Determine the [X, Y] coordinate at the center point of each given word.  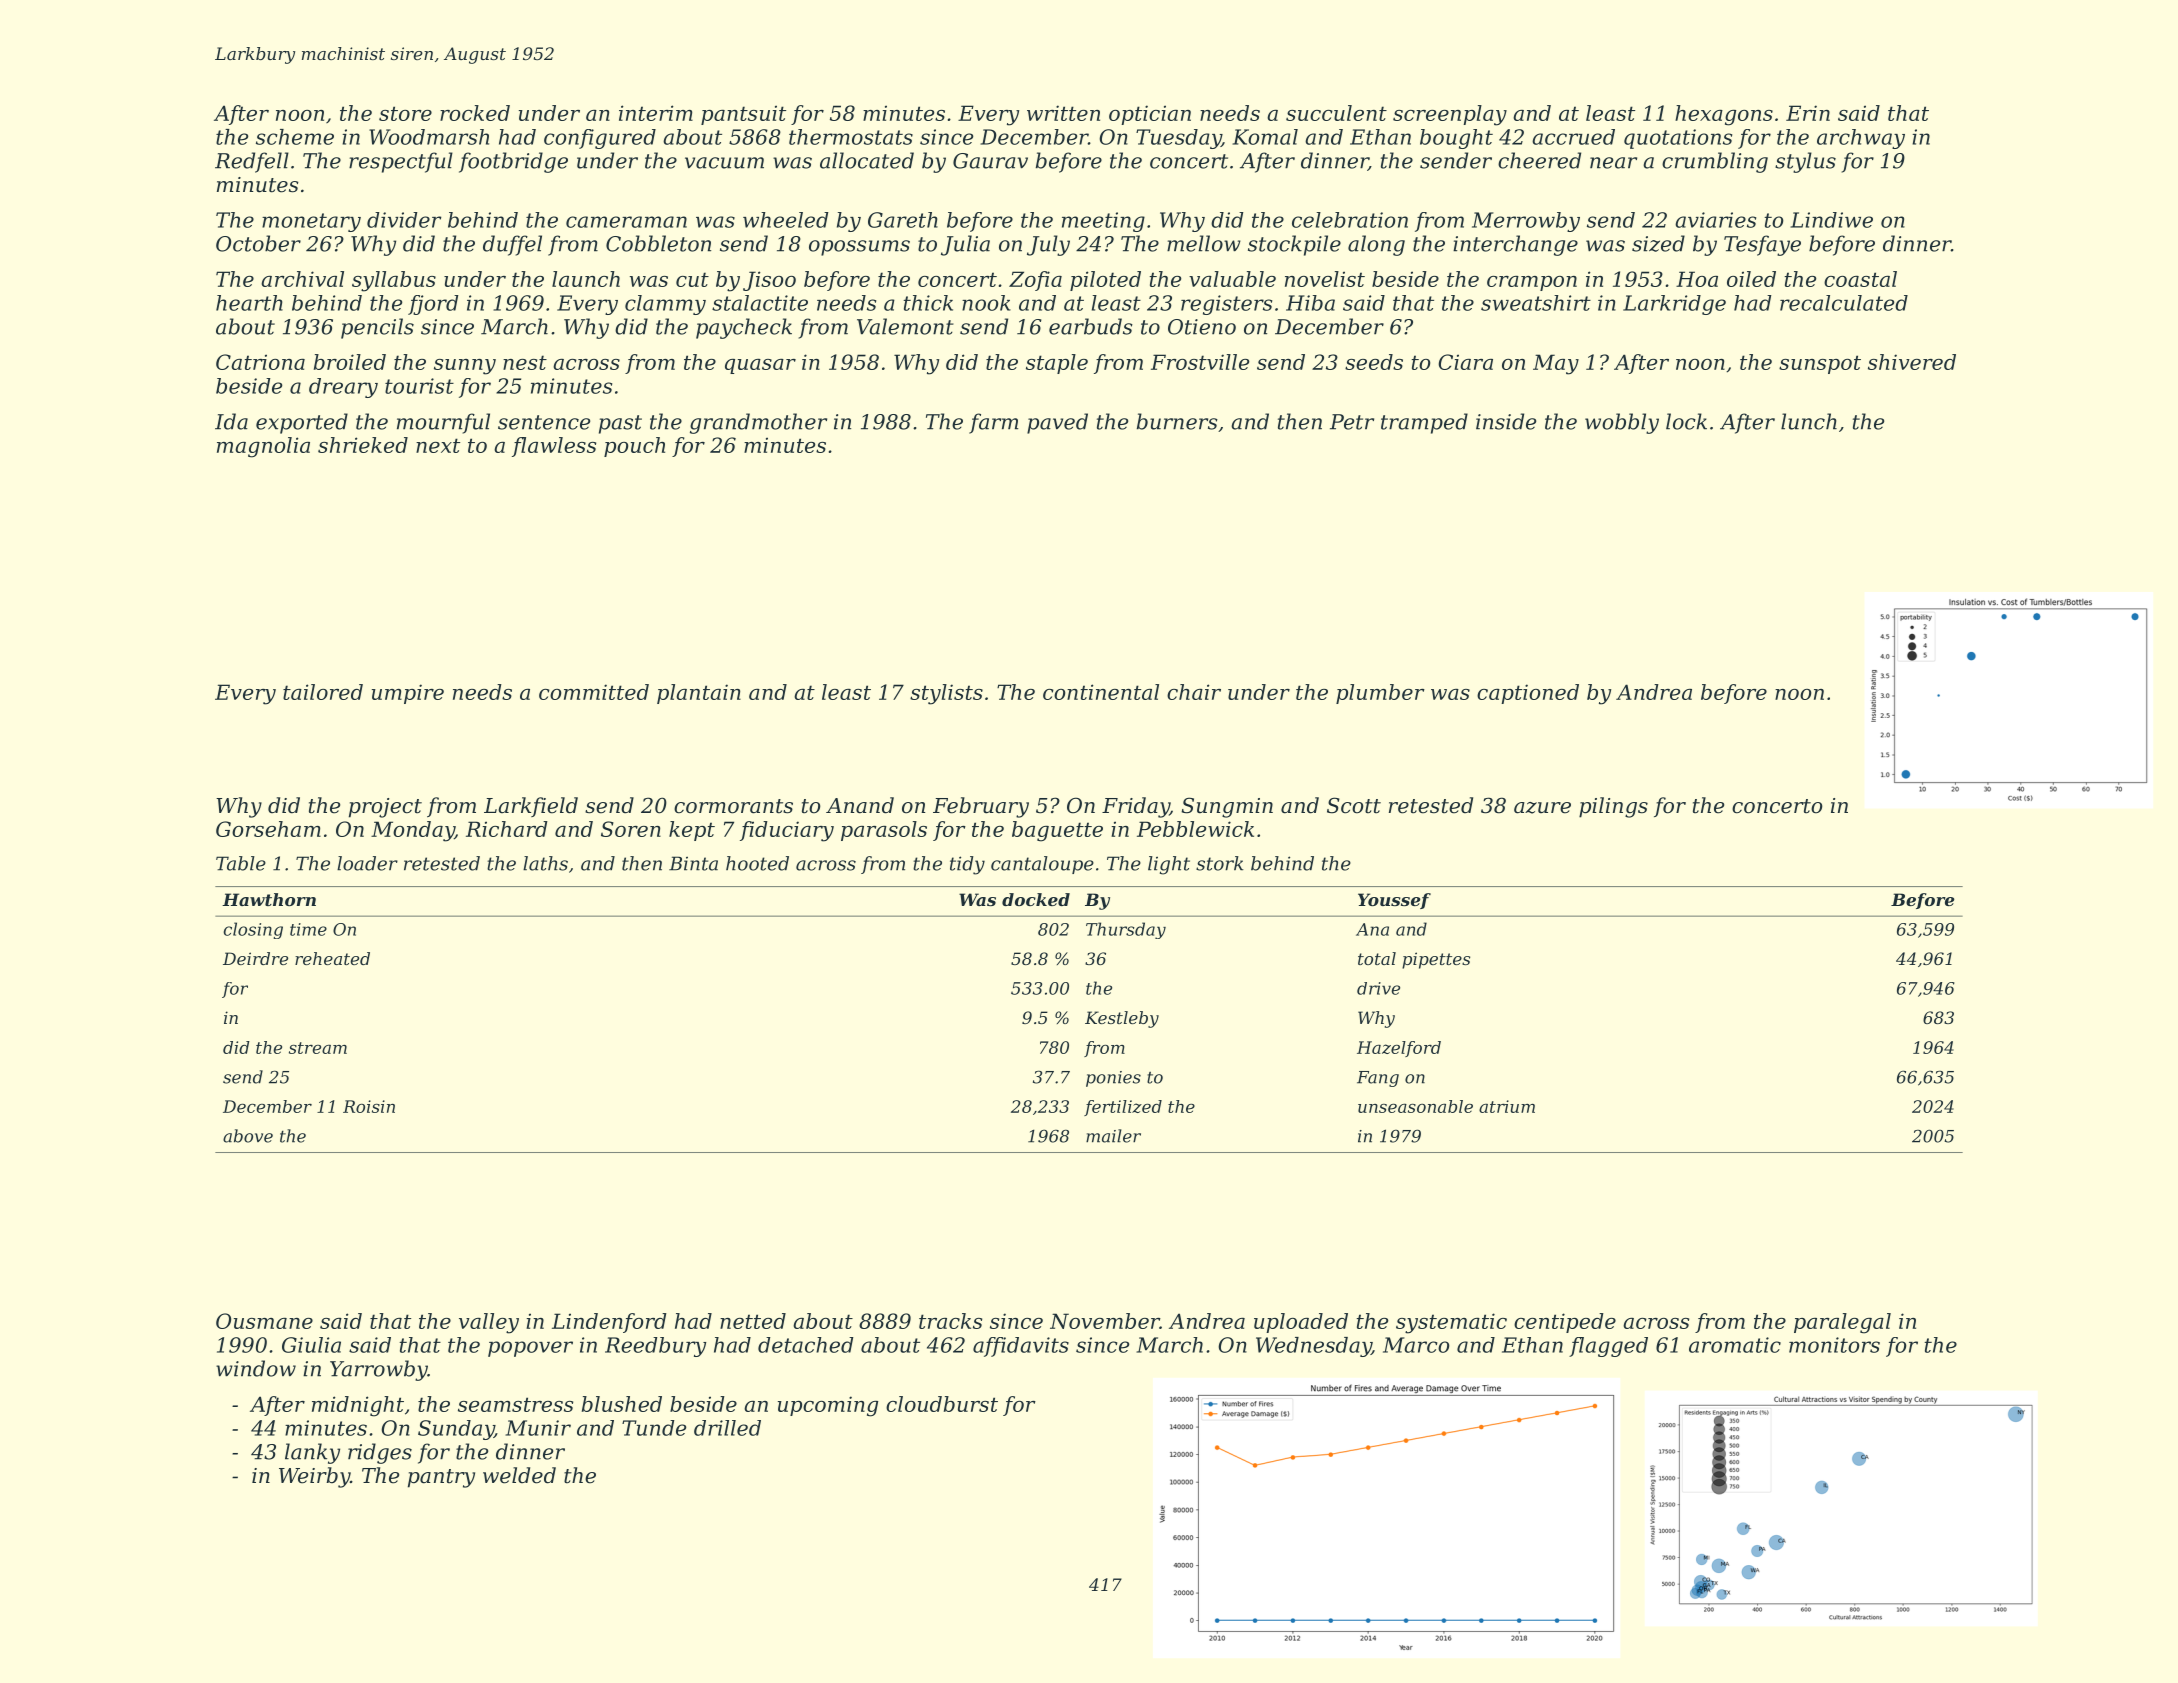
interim [656, 113]
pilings [1613, 807]
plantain [699, 694]
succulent [1336, 113]
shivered [1912, 362]
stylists [946, 694]
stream [318, 1048]
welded [519, 1475]
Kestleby [1122, 1019]
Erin [1808, 113]
